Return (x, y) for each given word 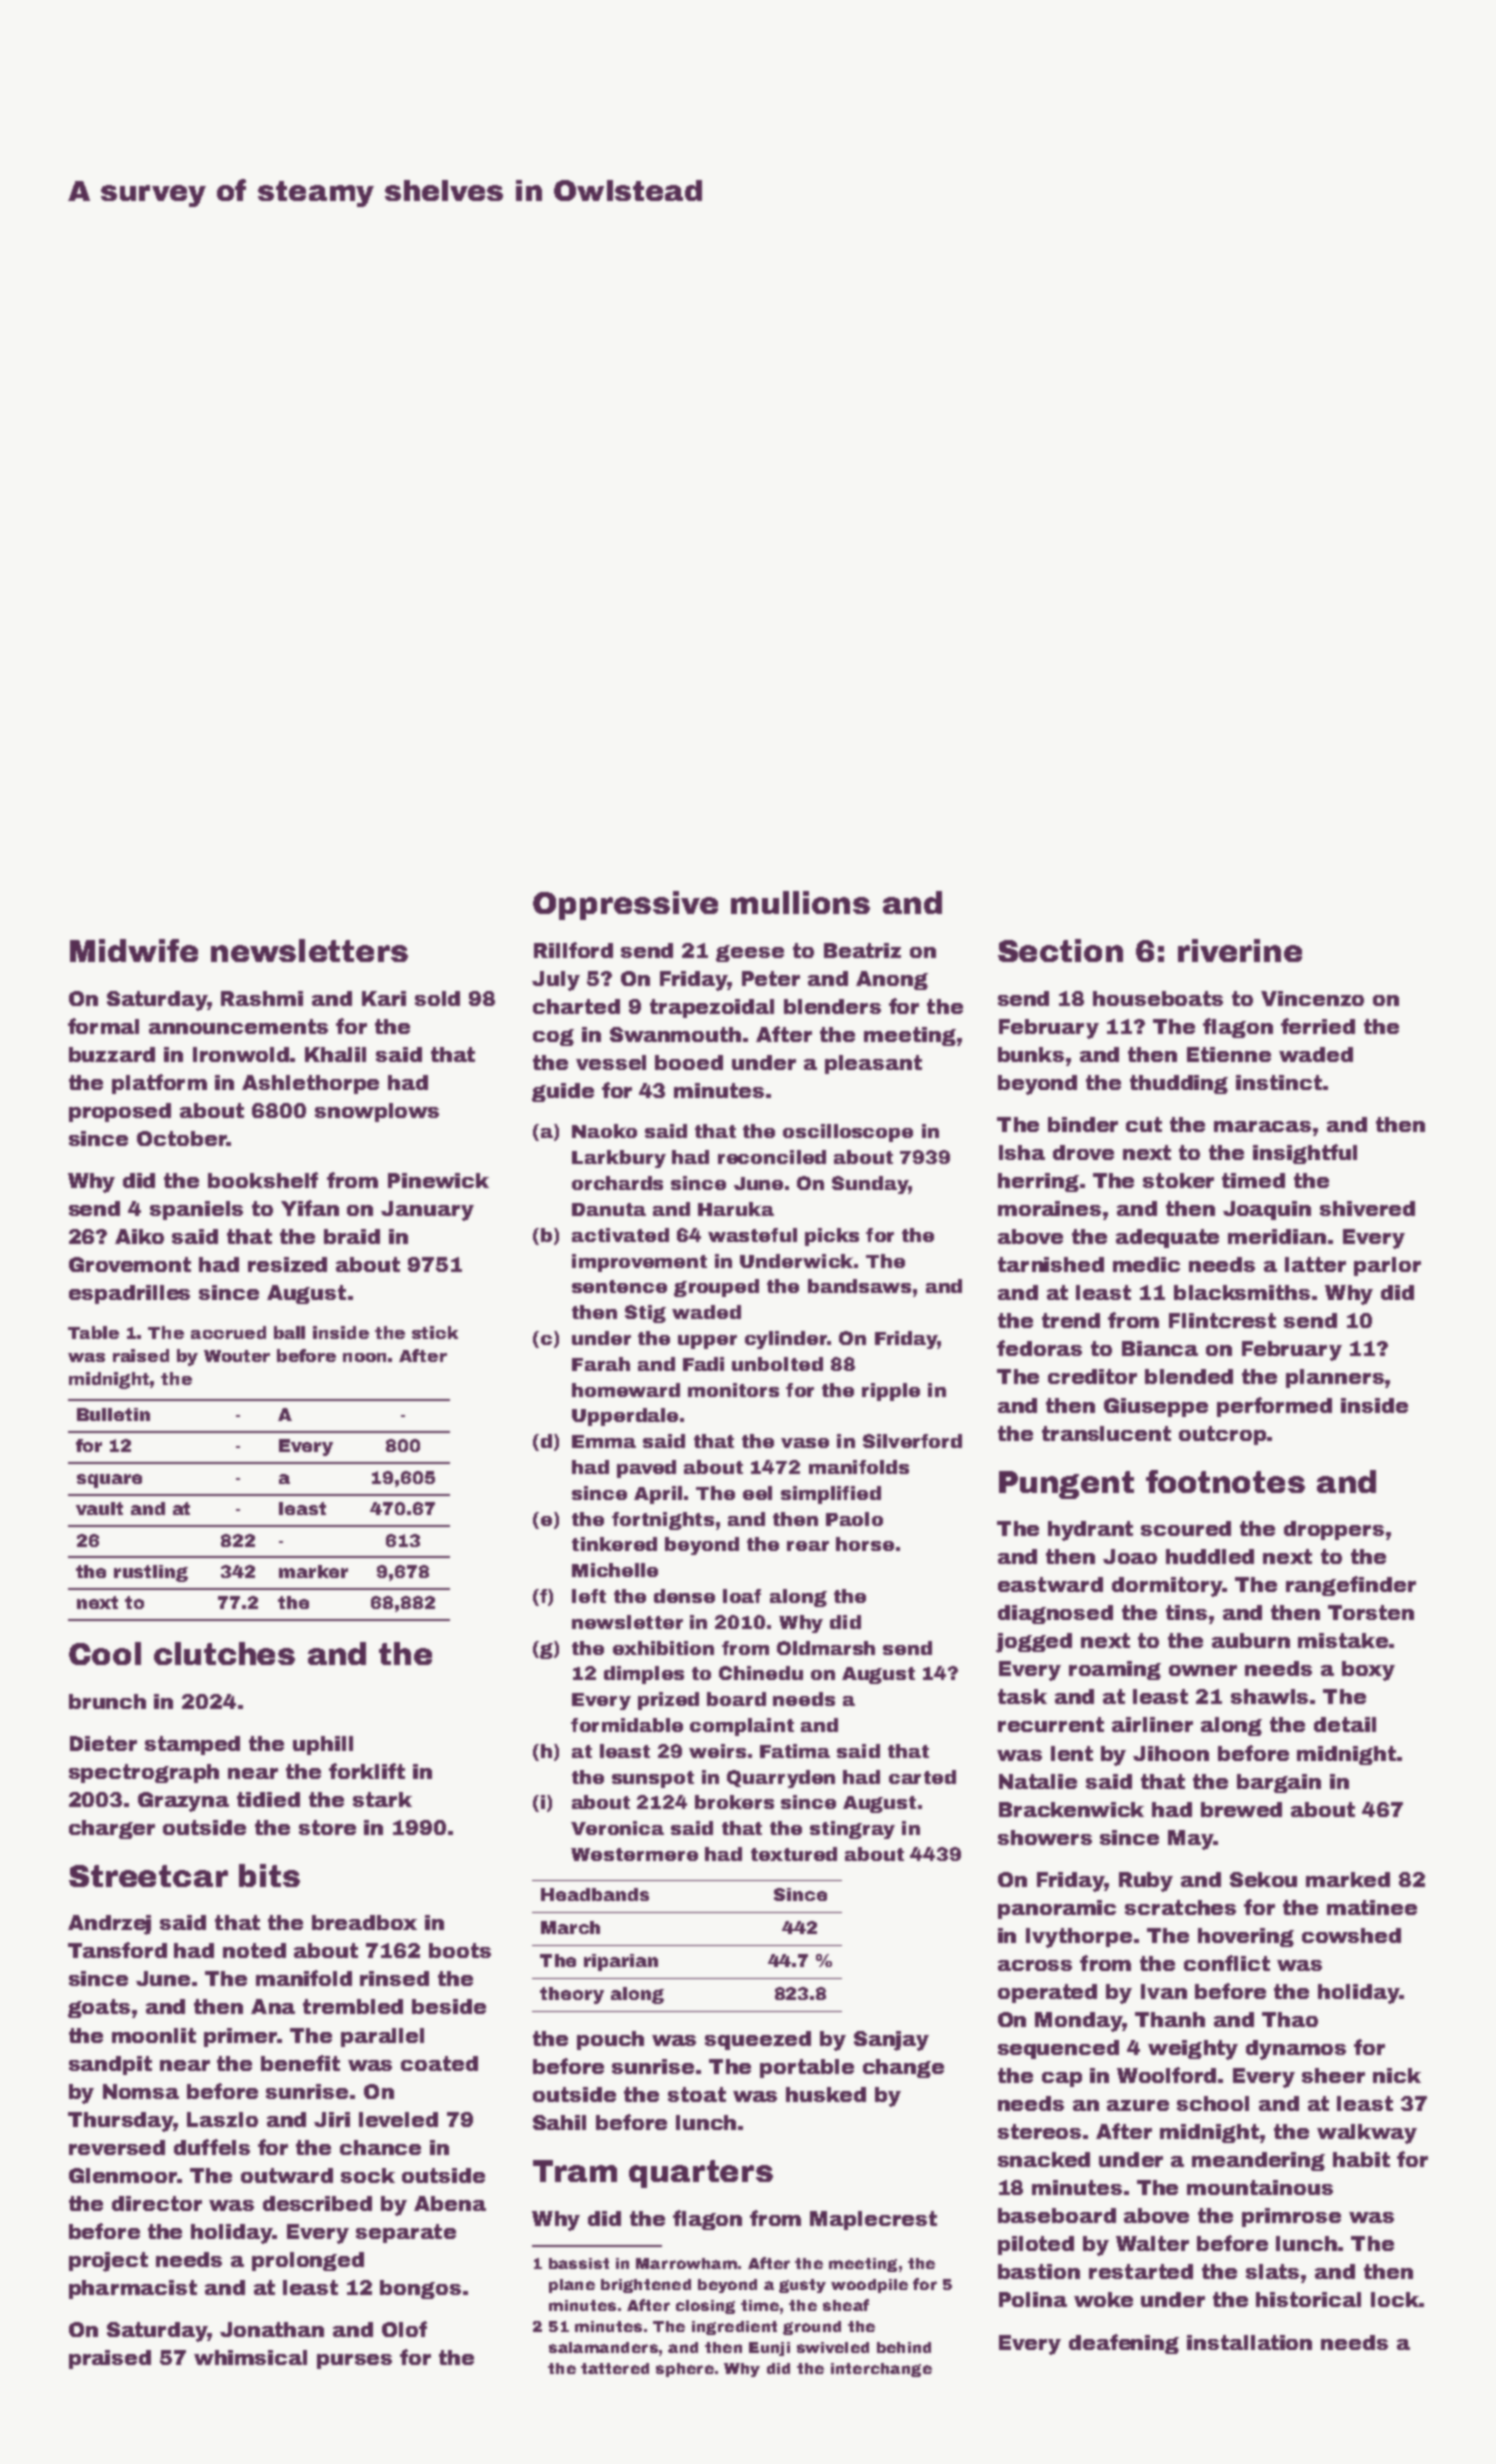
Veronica (617, 1828)
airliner (1152, 1724)
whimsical (250, 2357)
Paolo (854, 1519)
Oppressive (625, 905)
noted (254, 1950)
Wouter (237, 1356)
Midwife (134, 950)
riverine (1240, 950)
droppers (1334, 1530)
